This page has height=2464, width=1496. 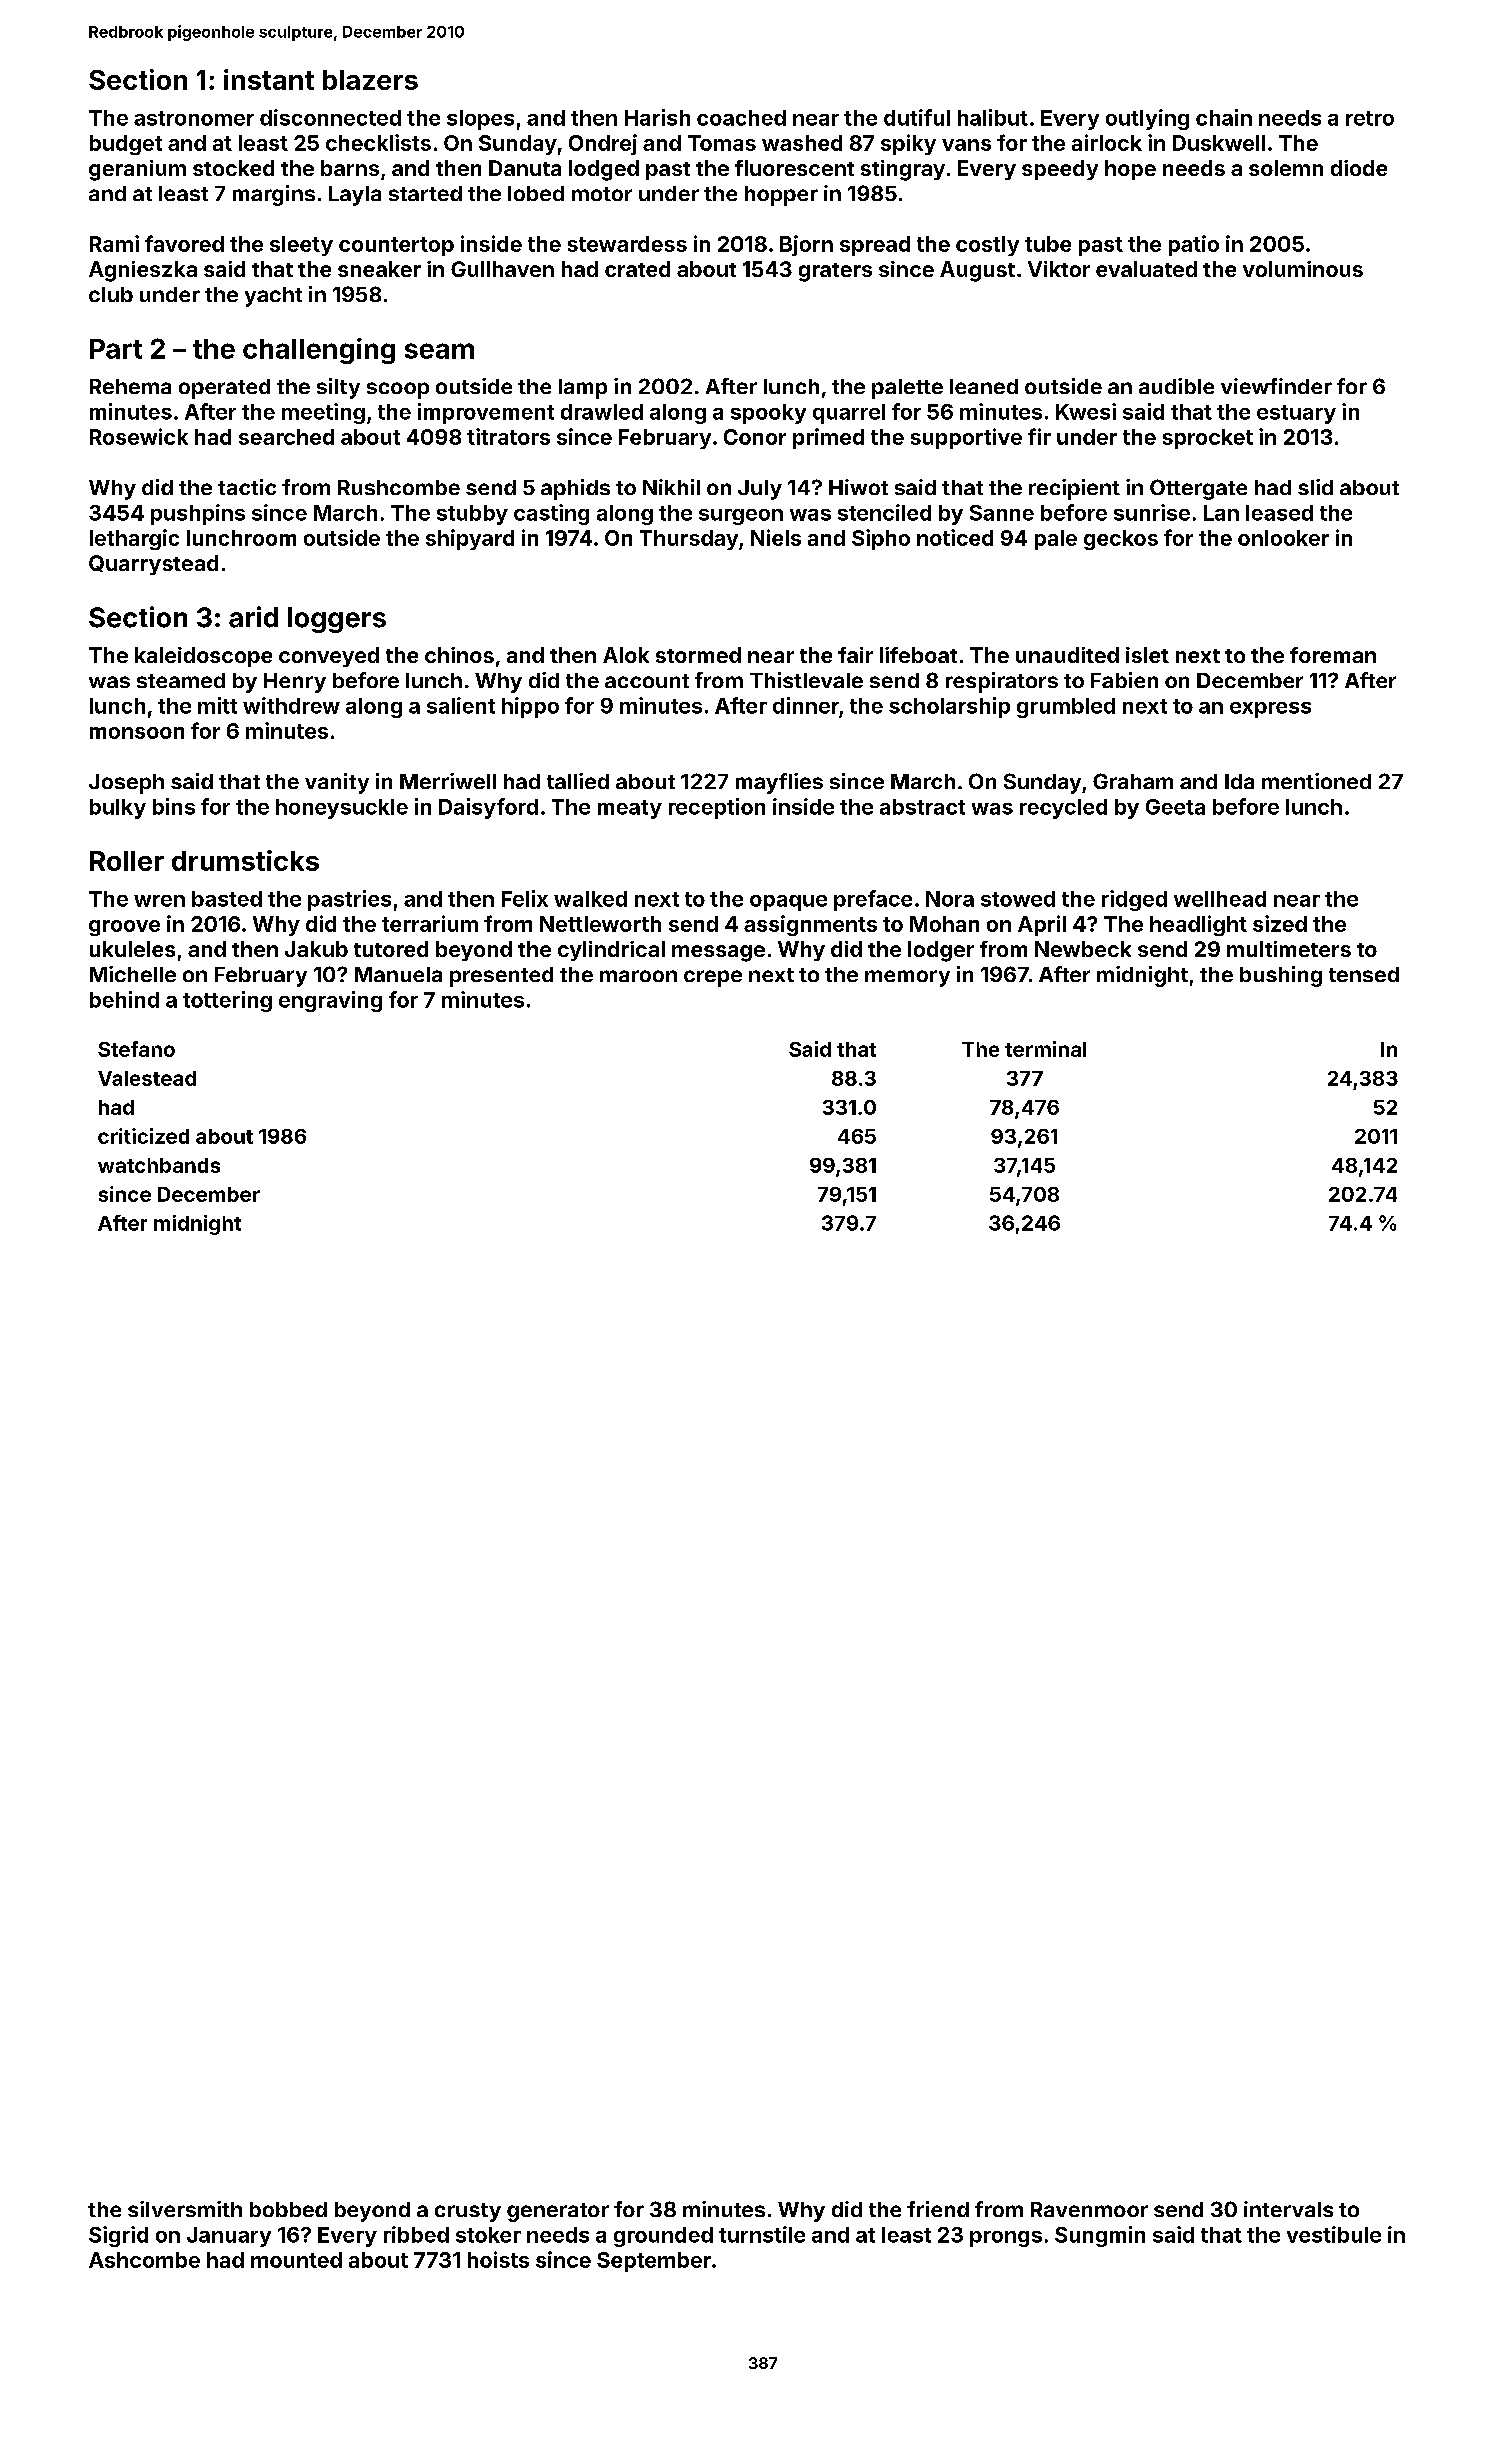 What do you see at coordinates (762, 2234) in the page?
I see `turnstile` at bounding box center [762, 2234].
